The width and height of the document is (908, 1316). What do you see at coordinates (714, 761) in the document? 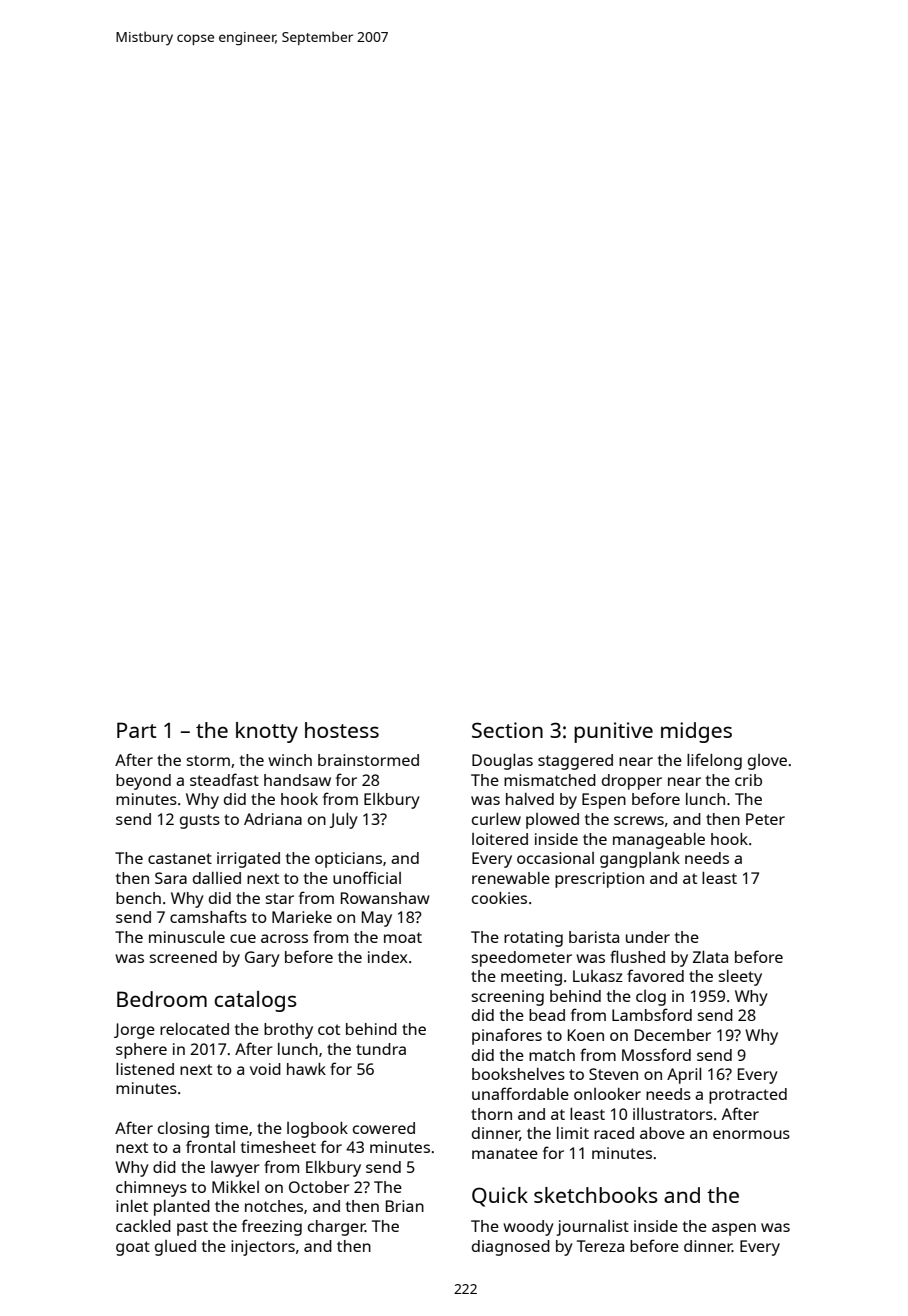
I see `lifelong` at bounding box center [714, 761].
